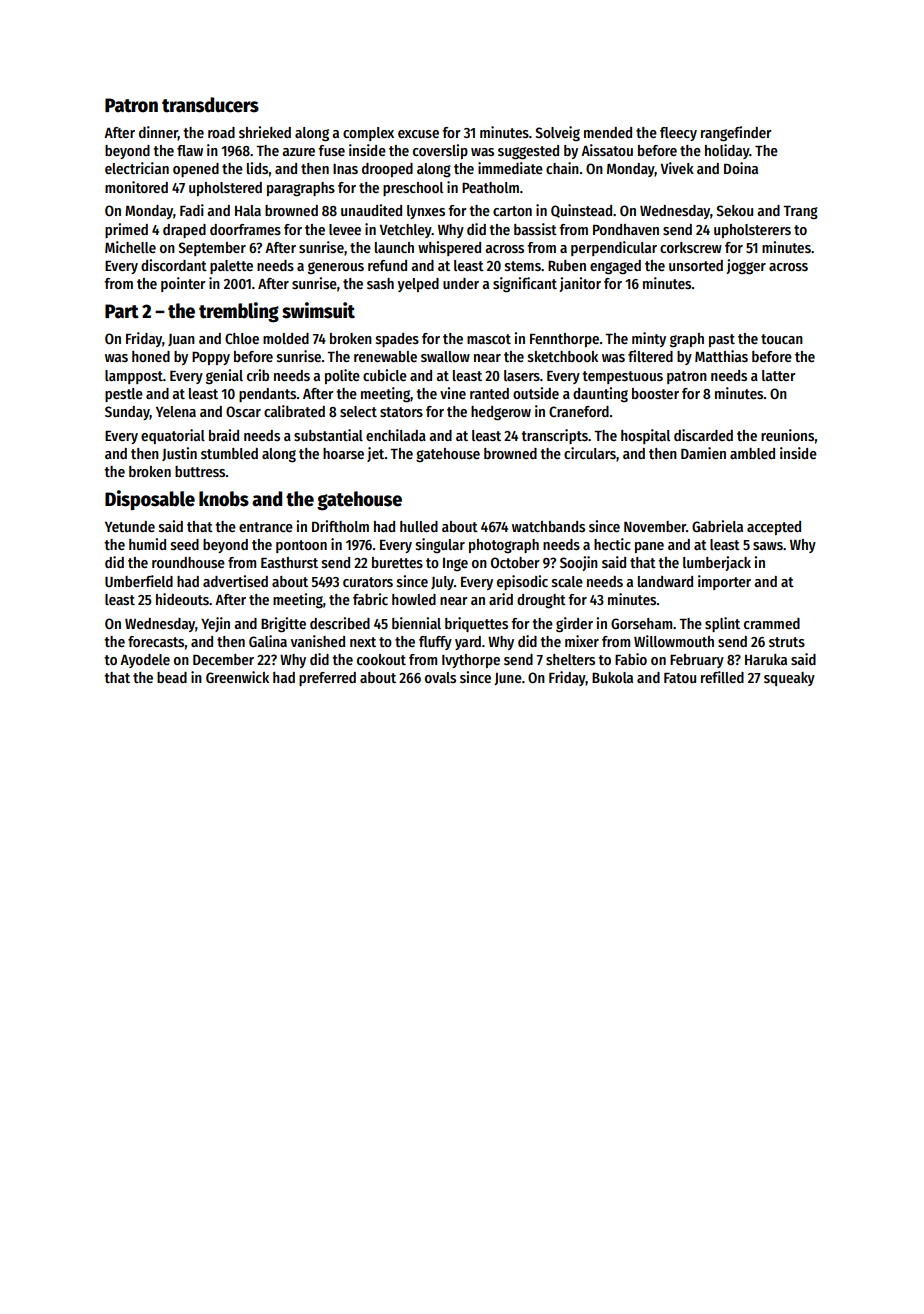 This document has height=1314, width=924. Describe the element at coordinates (126, 230) in the document. I see `primed` at that location.
